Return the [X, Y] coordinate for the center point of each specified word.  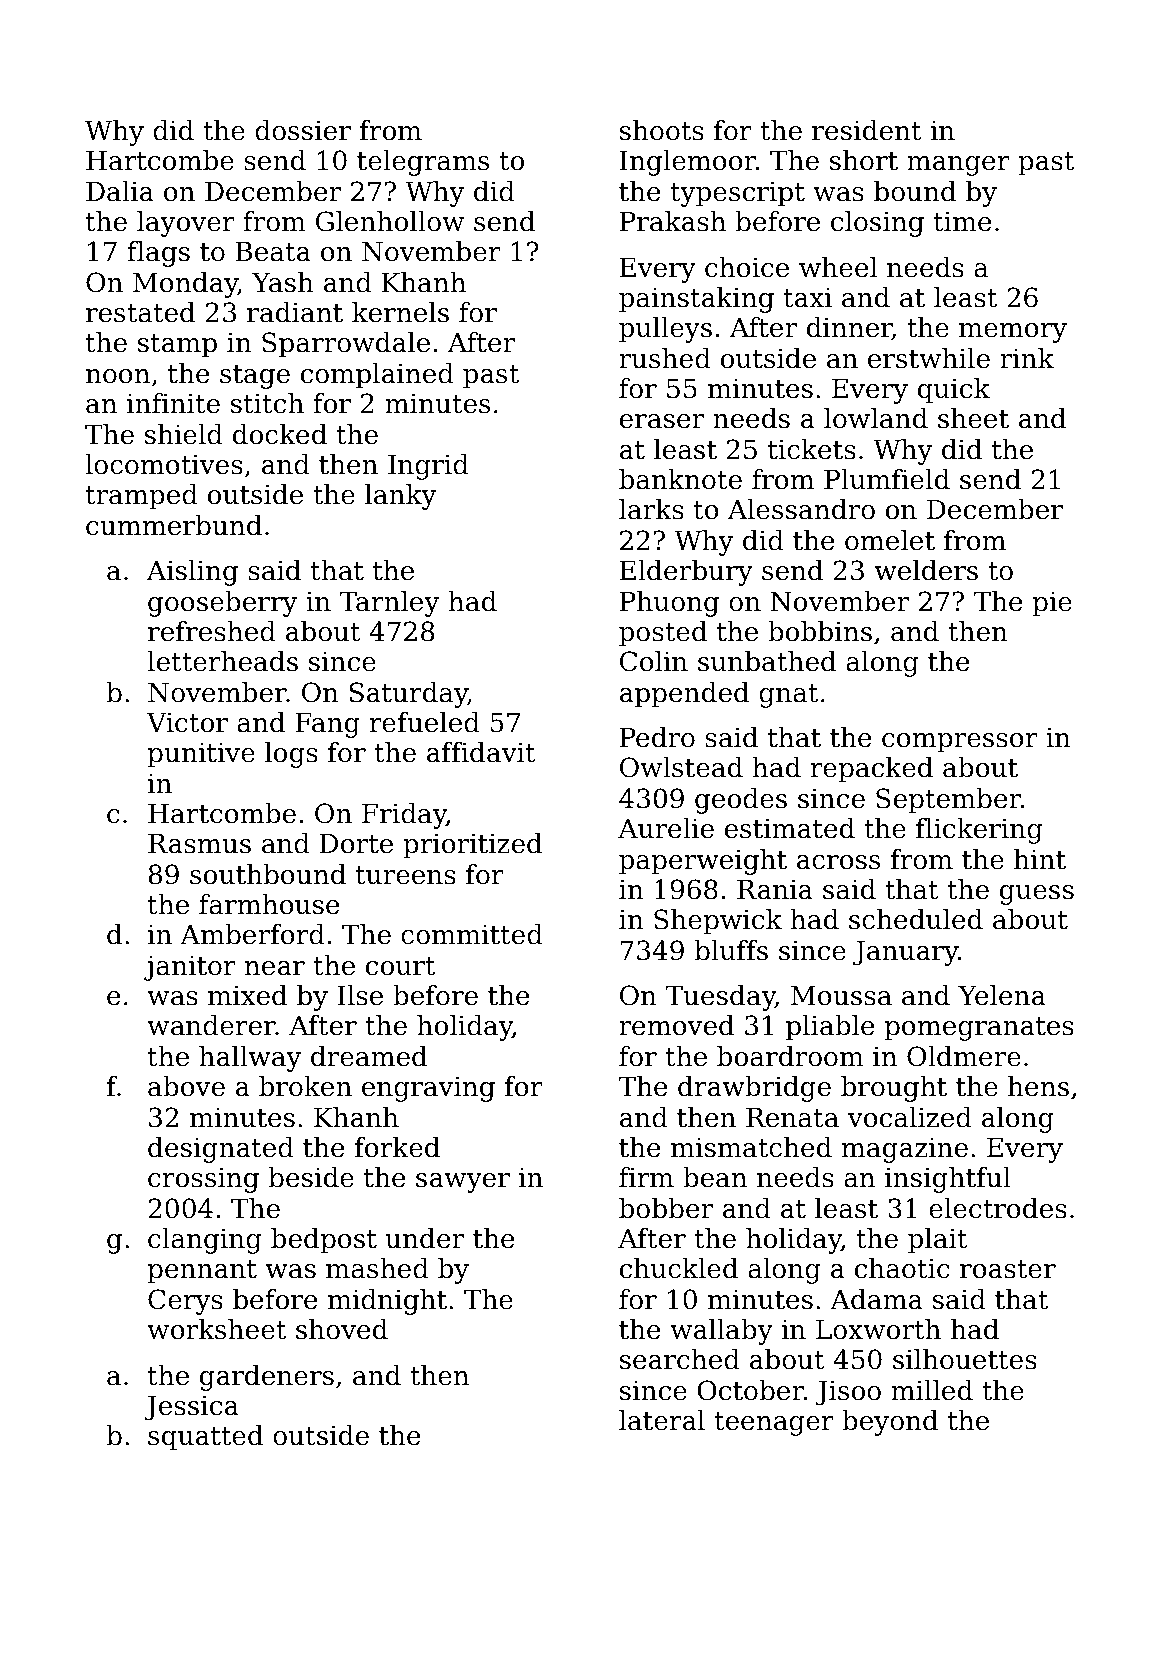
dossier [303, 130]
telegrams [423, 163]
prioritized [472, 846]
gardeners [267, 1378]
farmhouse [269, 904]
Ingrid [428, 467]
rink [1027, 358]
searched [680, 1359]
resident [867, 130]
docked [280, 434]
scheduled [916, 919]
